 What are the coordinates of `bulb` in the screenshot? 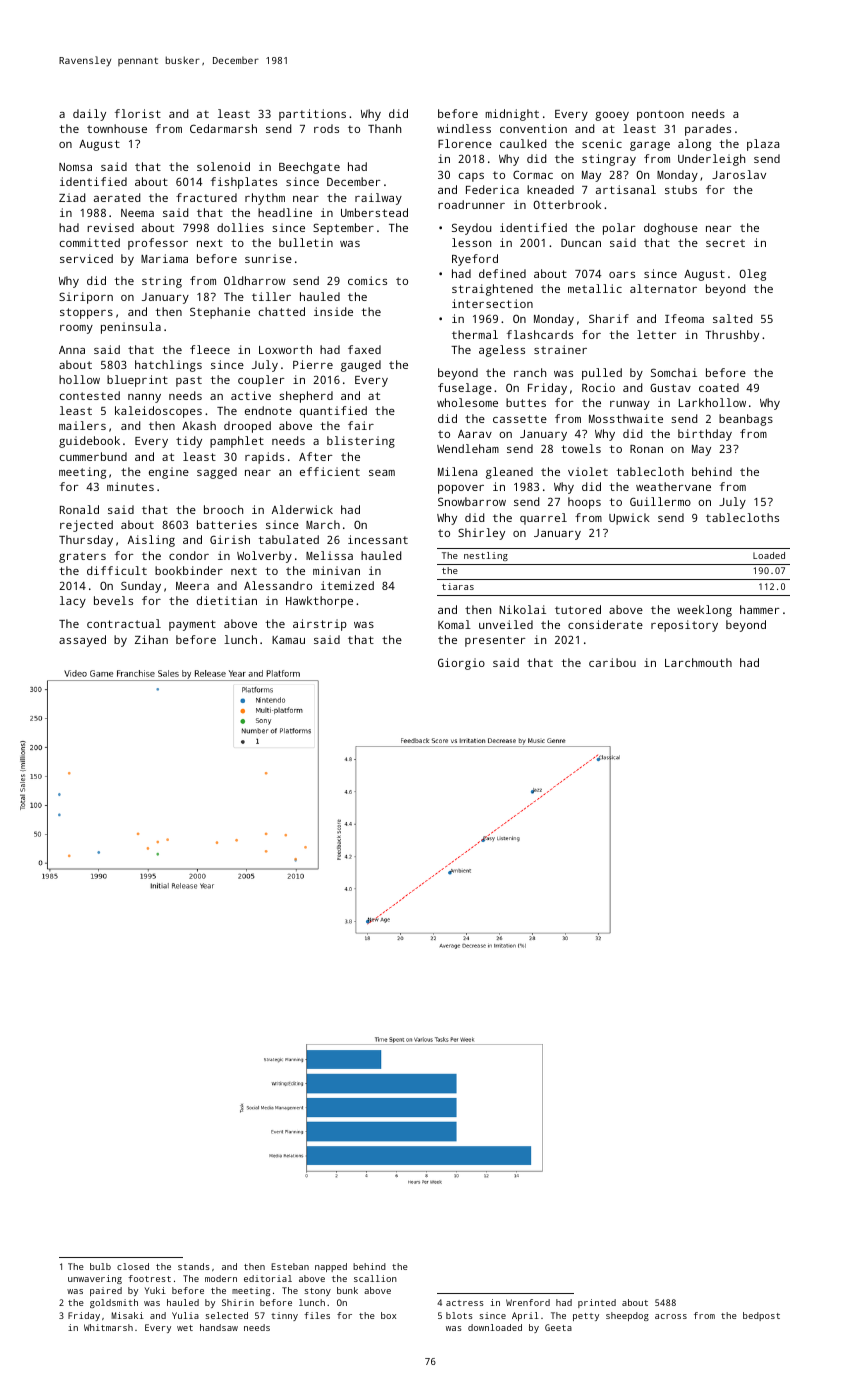 It's located at (100, 1266).
